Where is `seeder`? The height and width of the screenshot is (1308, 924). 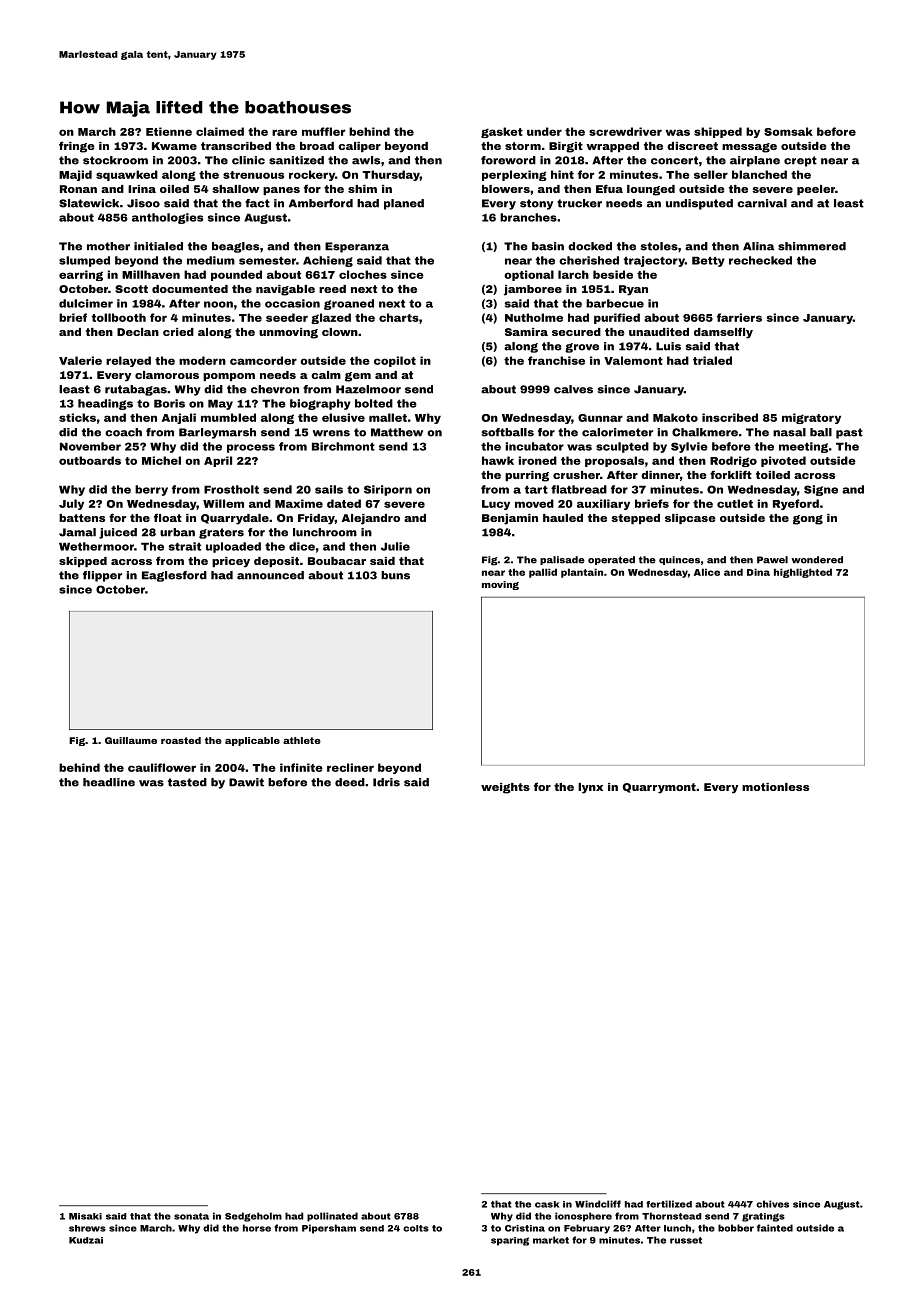
seeder is located at coordinates (287, 317).
